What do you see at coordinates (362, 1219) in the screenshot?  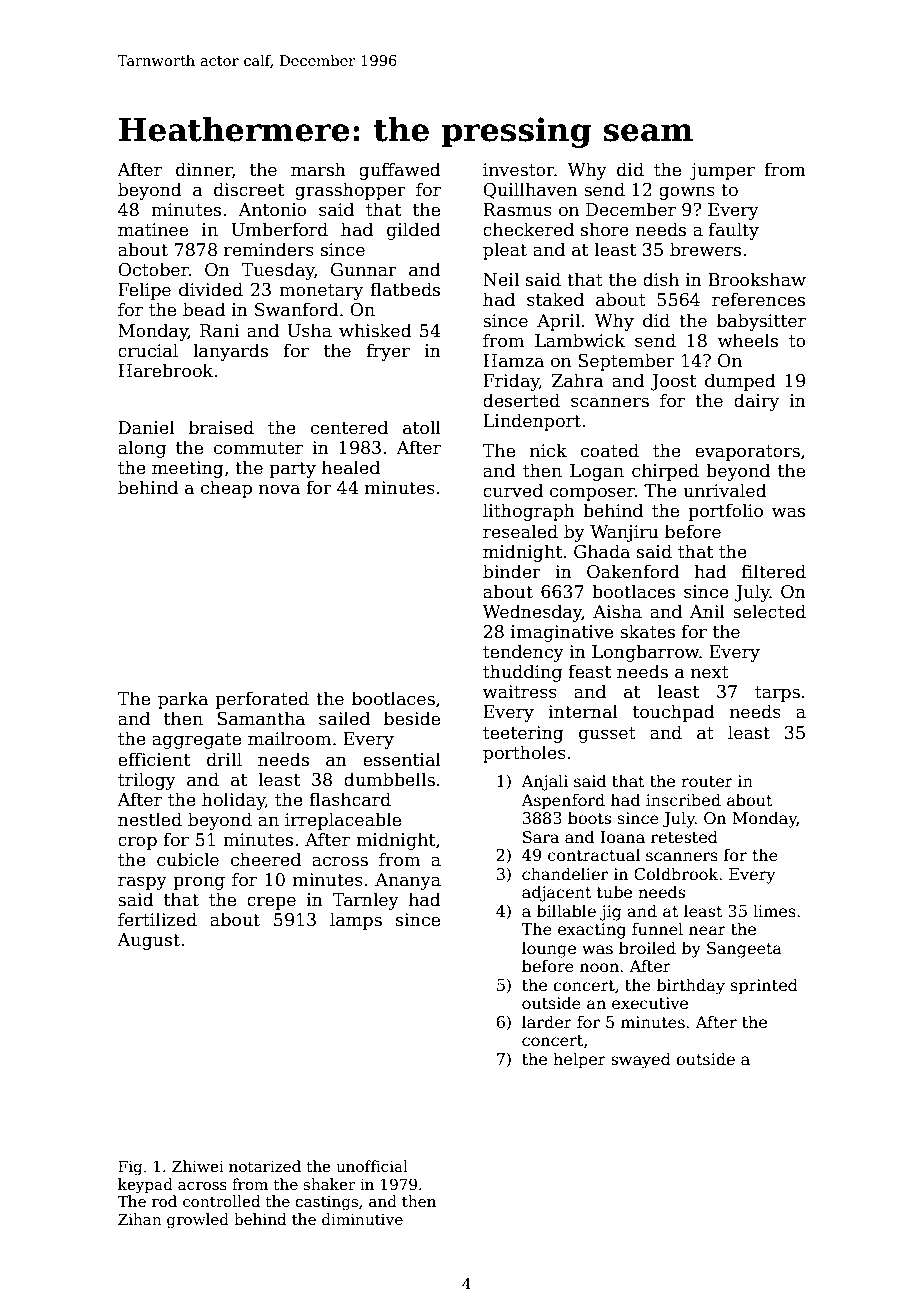 I see `diminutive` at bounding box center [362, 1219].
